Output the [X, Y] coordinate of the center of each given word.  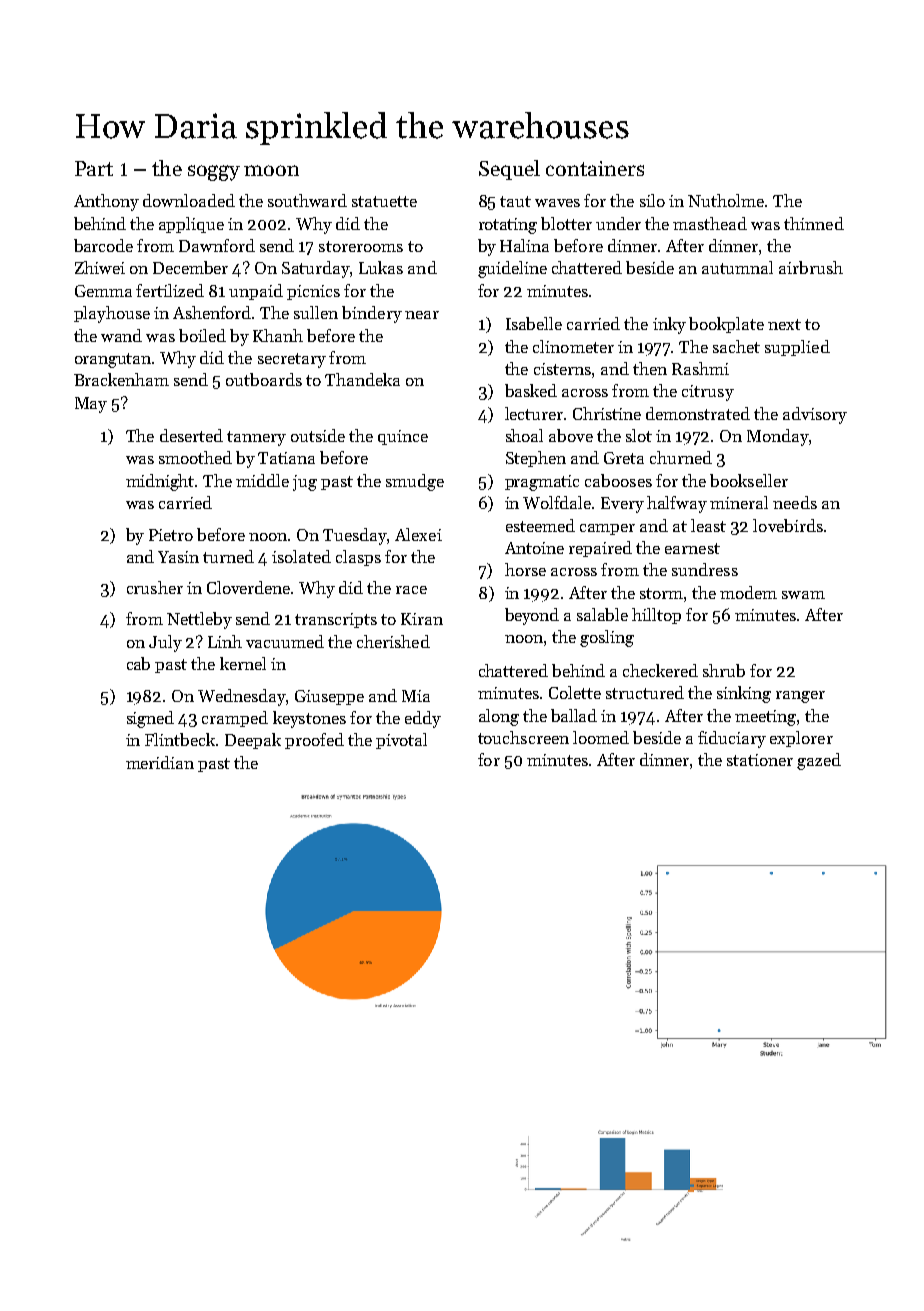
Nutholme [726, 200]
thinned [814, 223]
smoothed [195, 457]
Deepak [253, 741]
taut [515, 201]
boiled [202, 335]
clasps [358, 558]
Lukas [381, 267]
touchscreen [523, 737]
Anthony [106, 202]
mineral [739, 502]
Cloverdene [249, 587]
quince [403, 437]
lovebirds [788, 525]
